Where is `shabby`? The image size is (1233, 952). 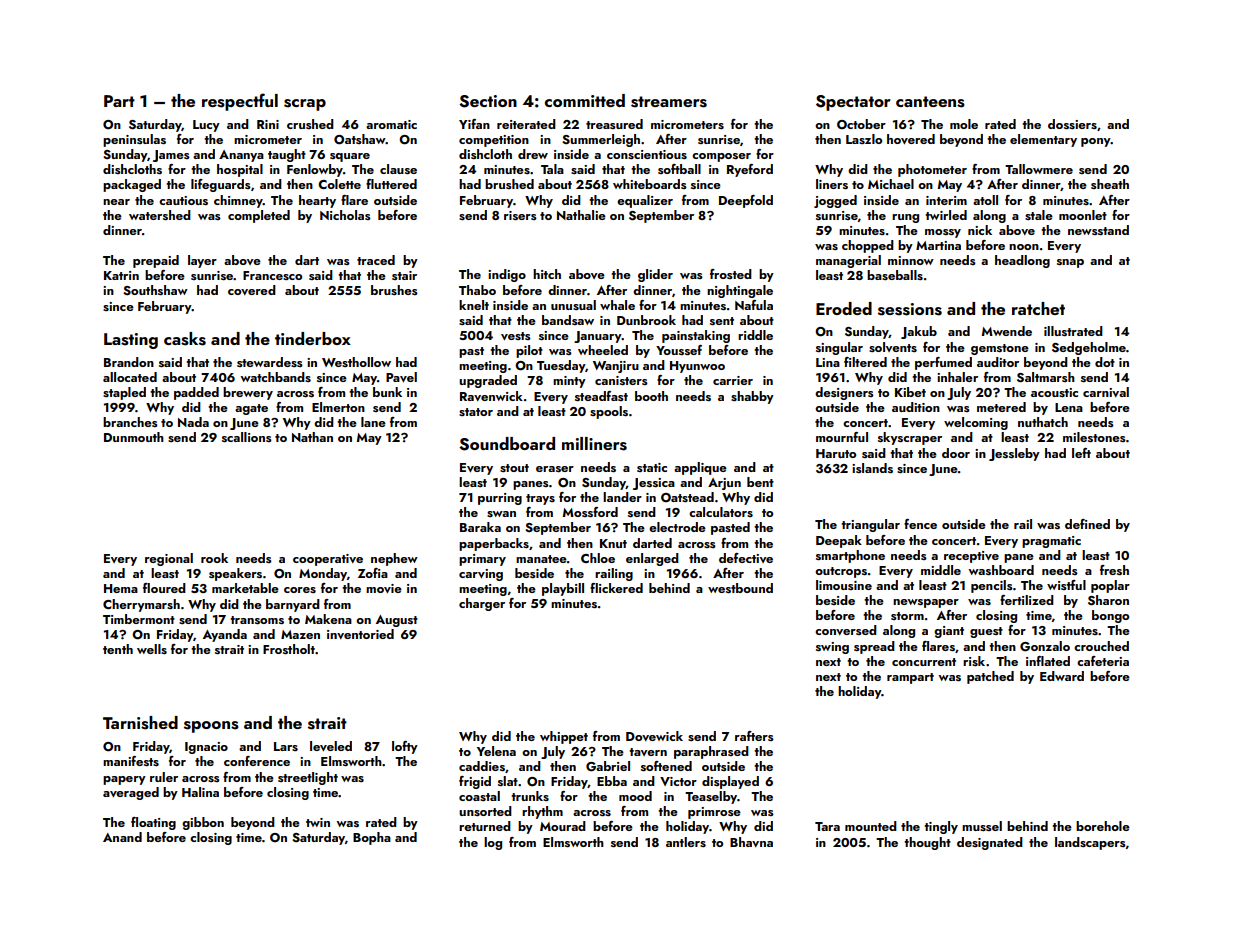 shabby is located at coordinates (752, 397).
